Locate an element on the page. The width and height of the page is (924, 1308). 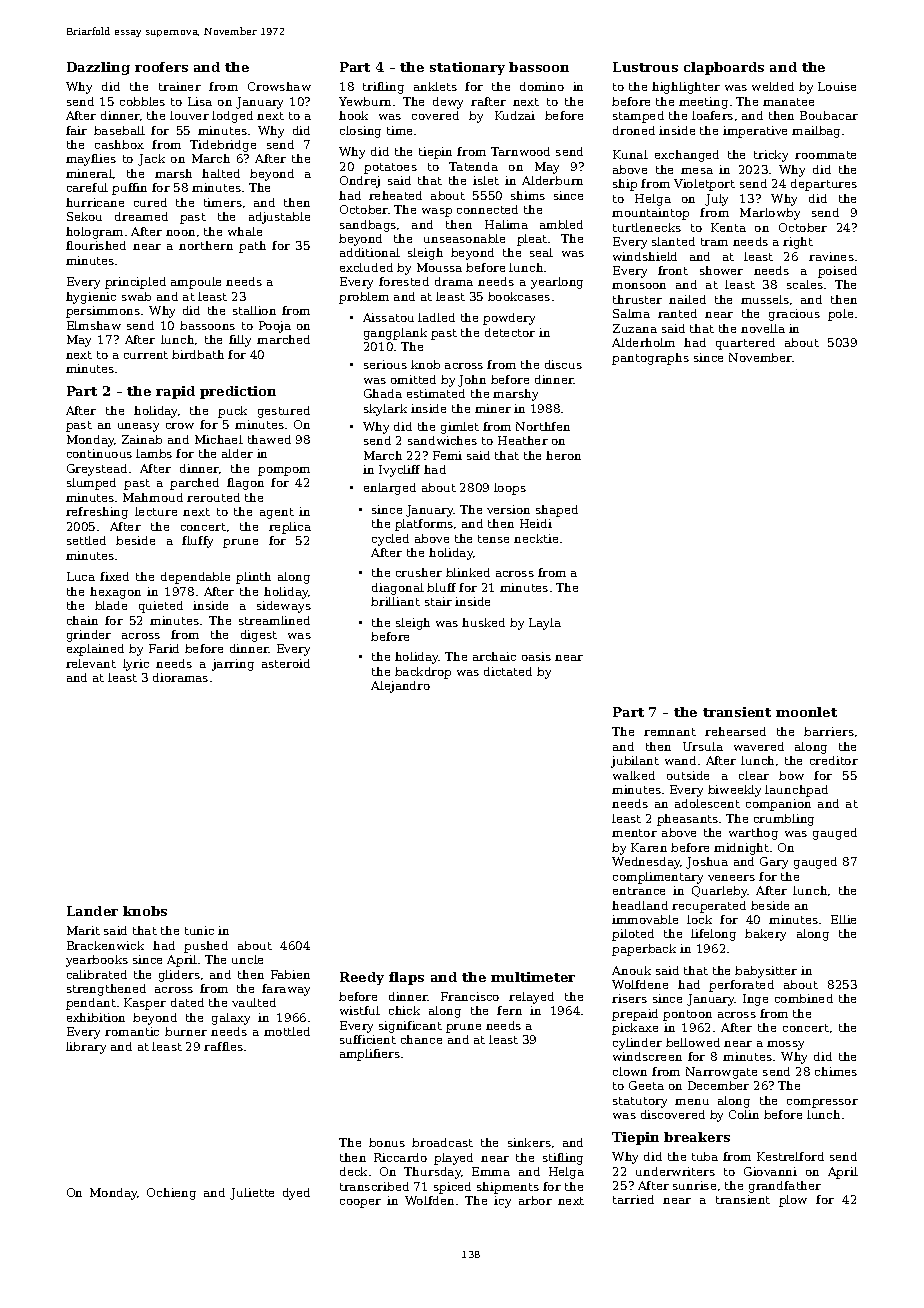
relayed is located at coordinates (531, 998).
